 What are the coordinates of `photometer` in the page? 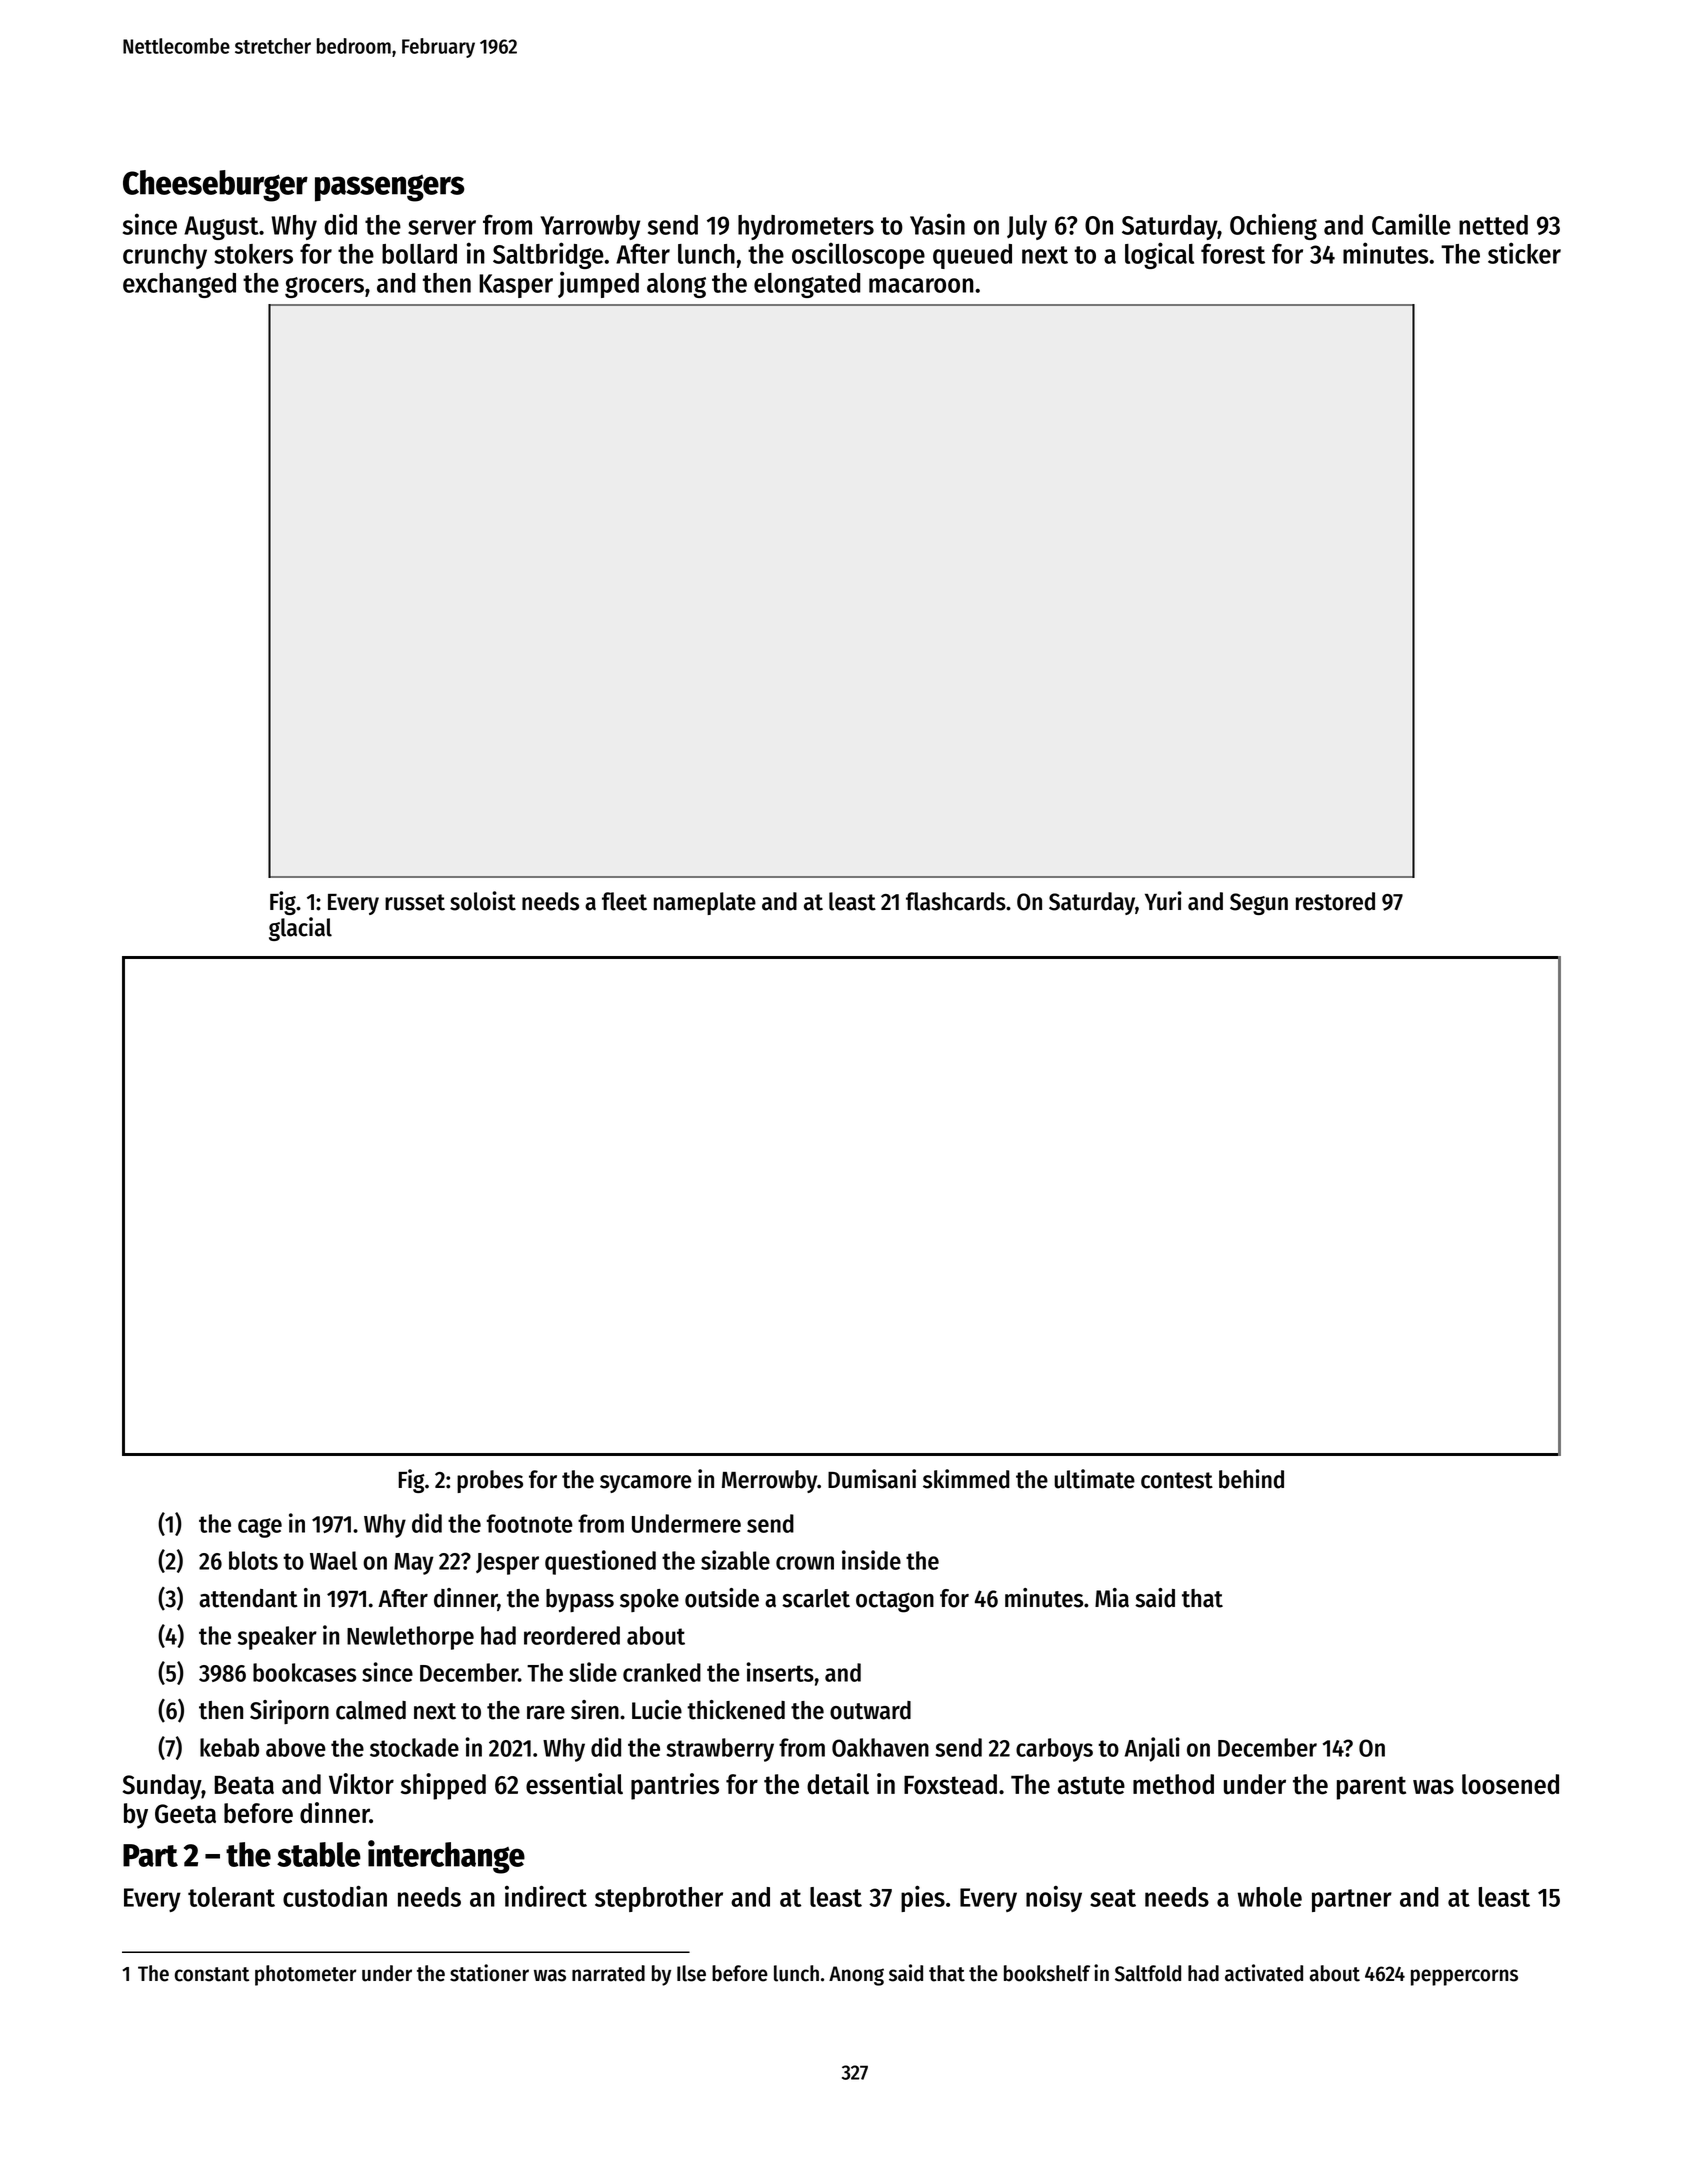 It's located at (305, 1975).
